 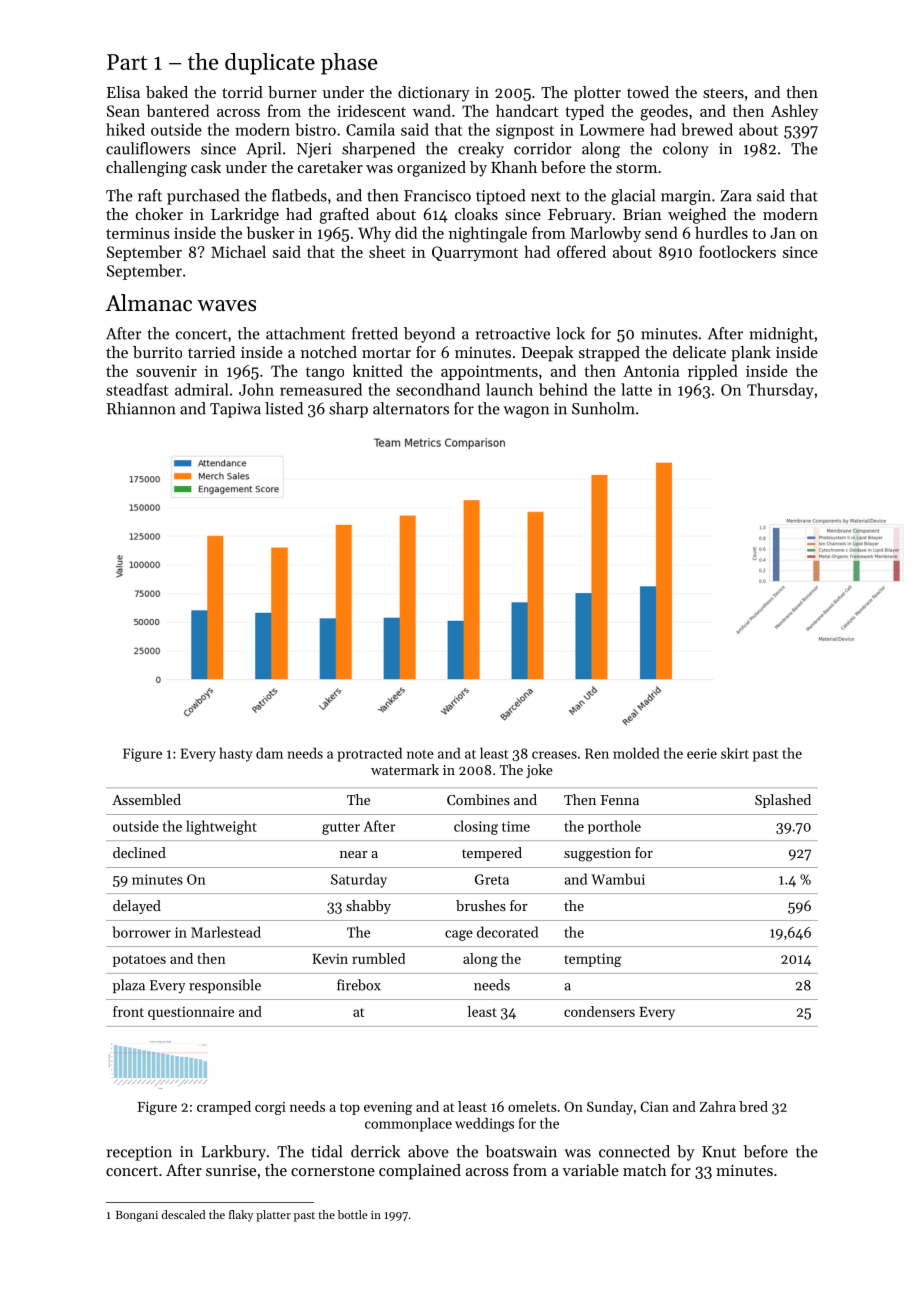 I want to click on hiked, so click(x=125, y=129).
